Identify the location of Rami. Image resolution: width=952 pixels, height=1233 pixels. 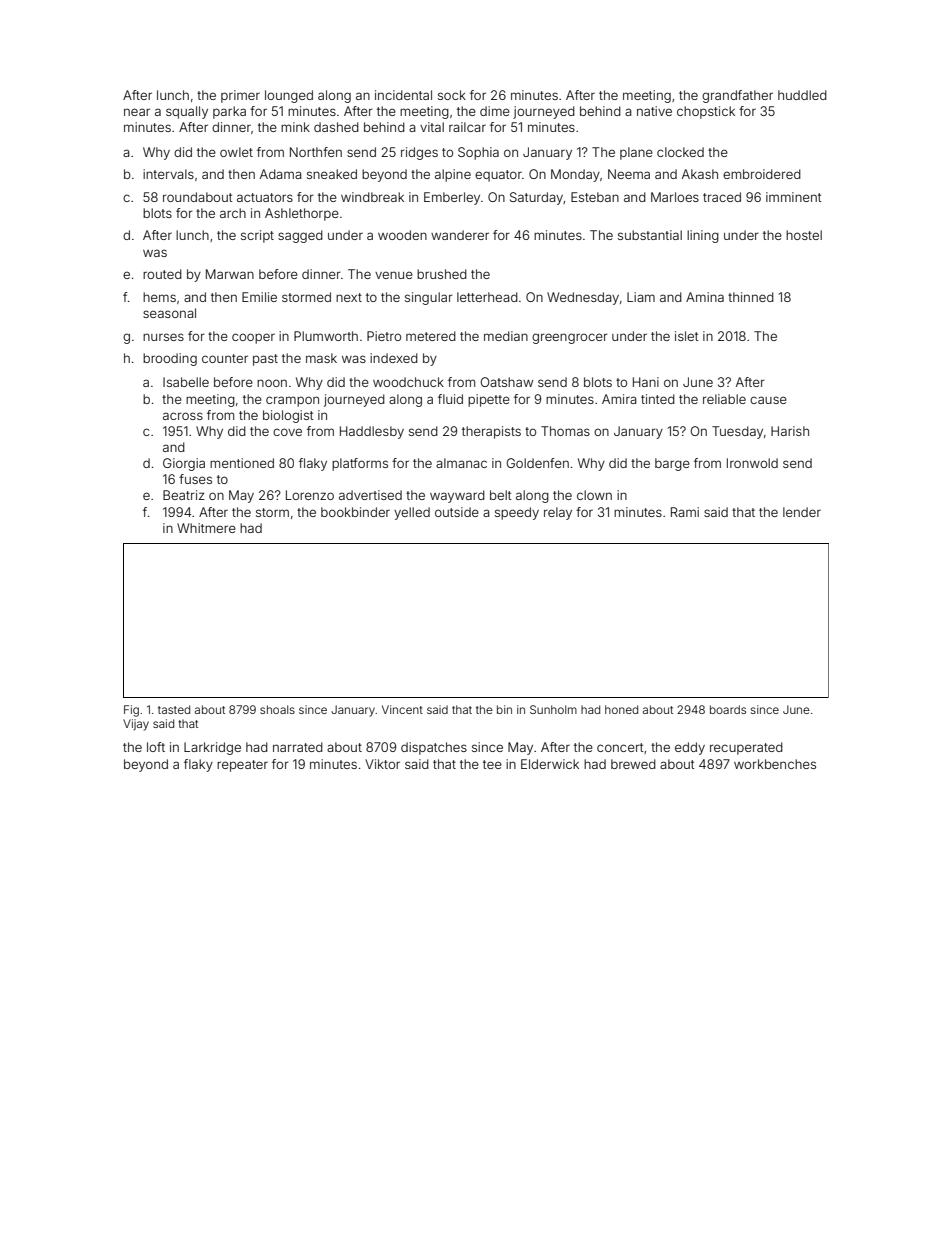
(685, 512).
